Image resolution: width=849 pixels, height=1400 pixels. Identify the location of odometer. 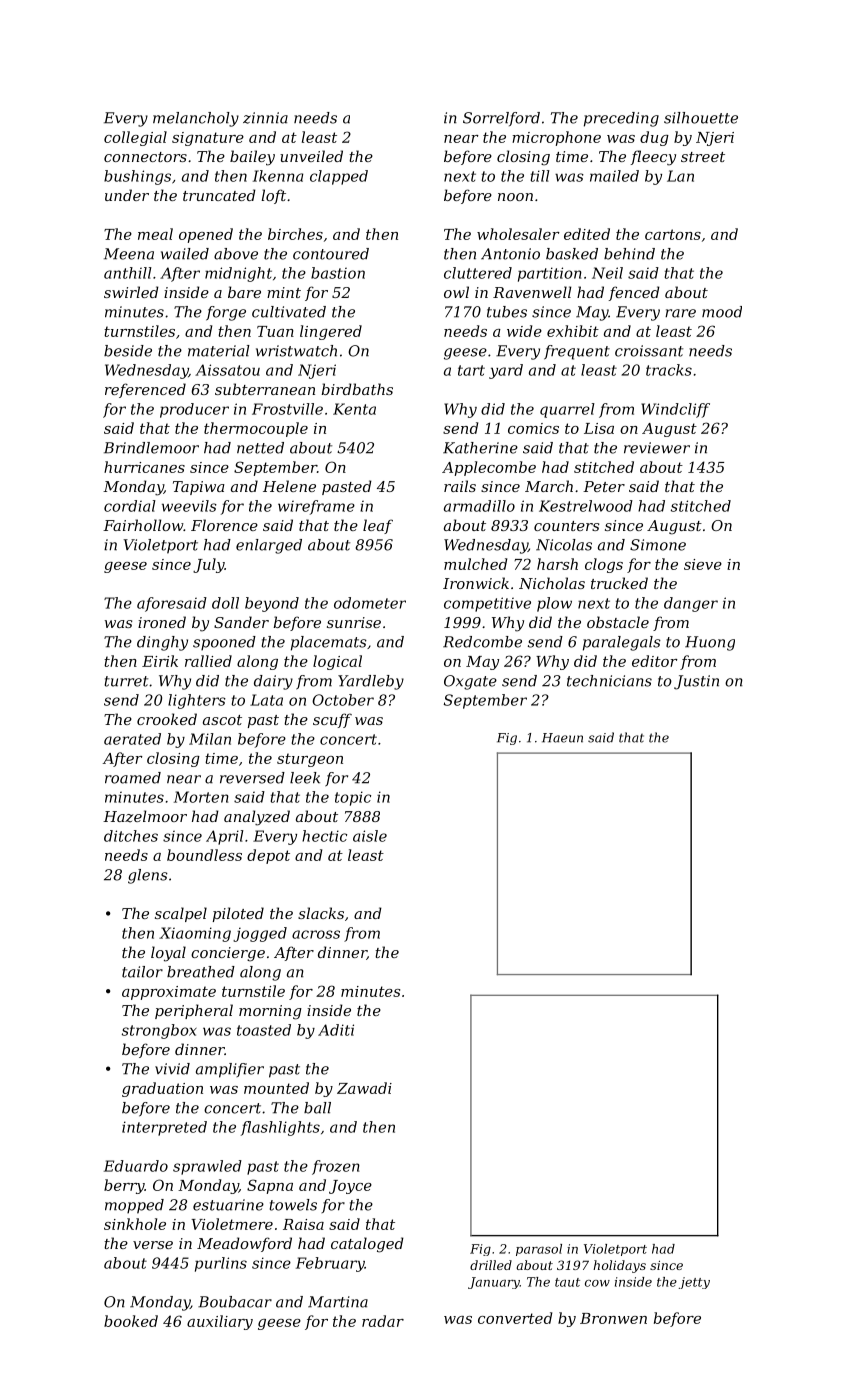
(370, 603).
